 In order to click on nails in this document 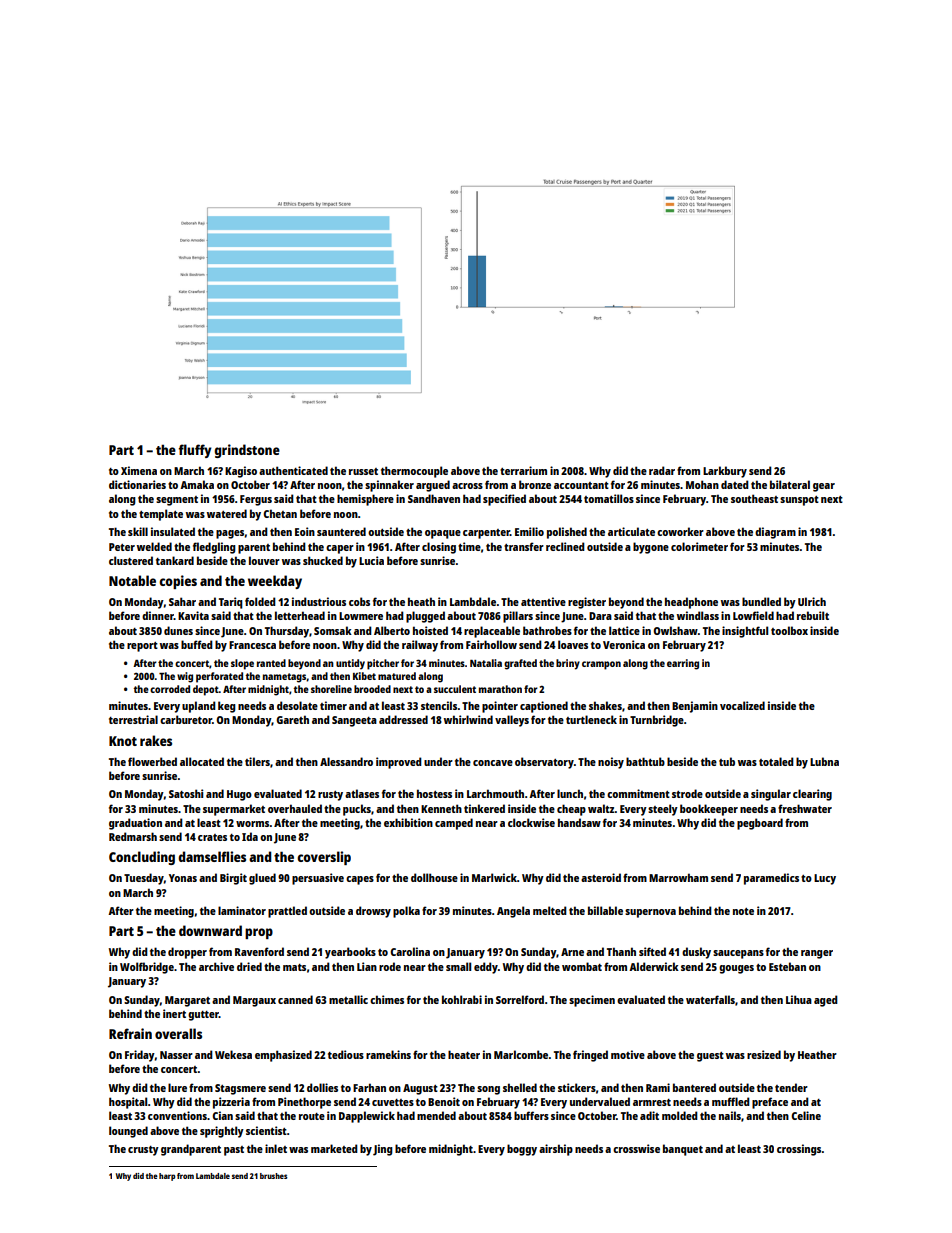, I will do `click(730, 1115)`.
